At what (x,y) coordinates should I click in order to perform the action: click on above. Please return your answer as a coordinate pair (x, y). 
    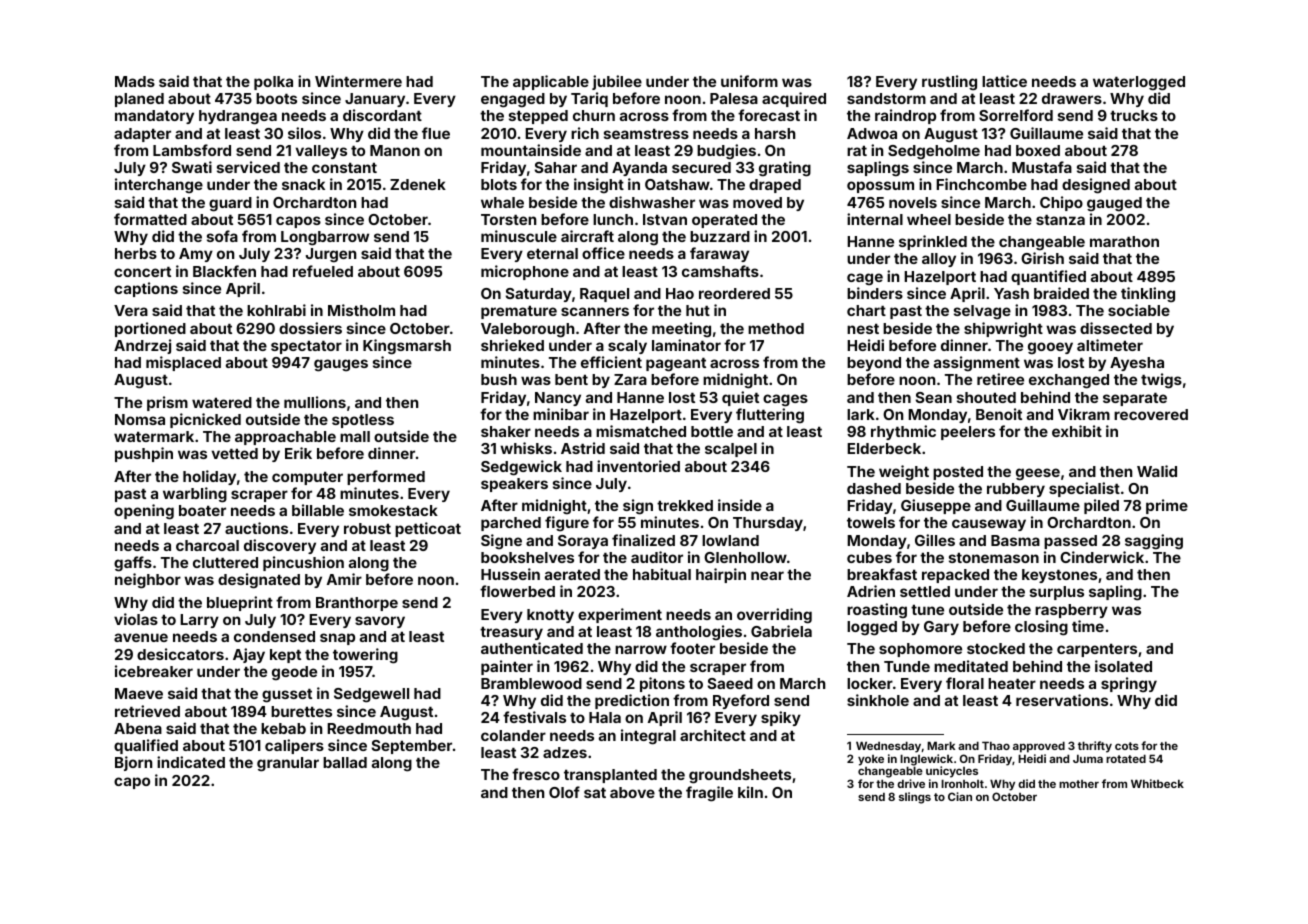
    Looking at the image, I should click on (632, 792).
